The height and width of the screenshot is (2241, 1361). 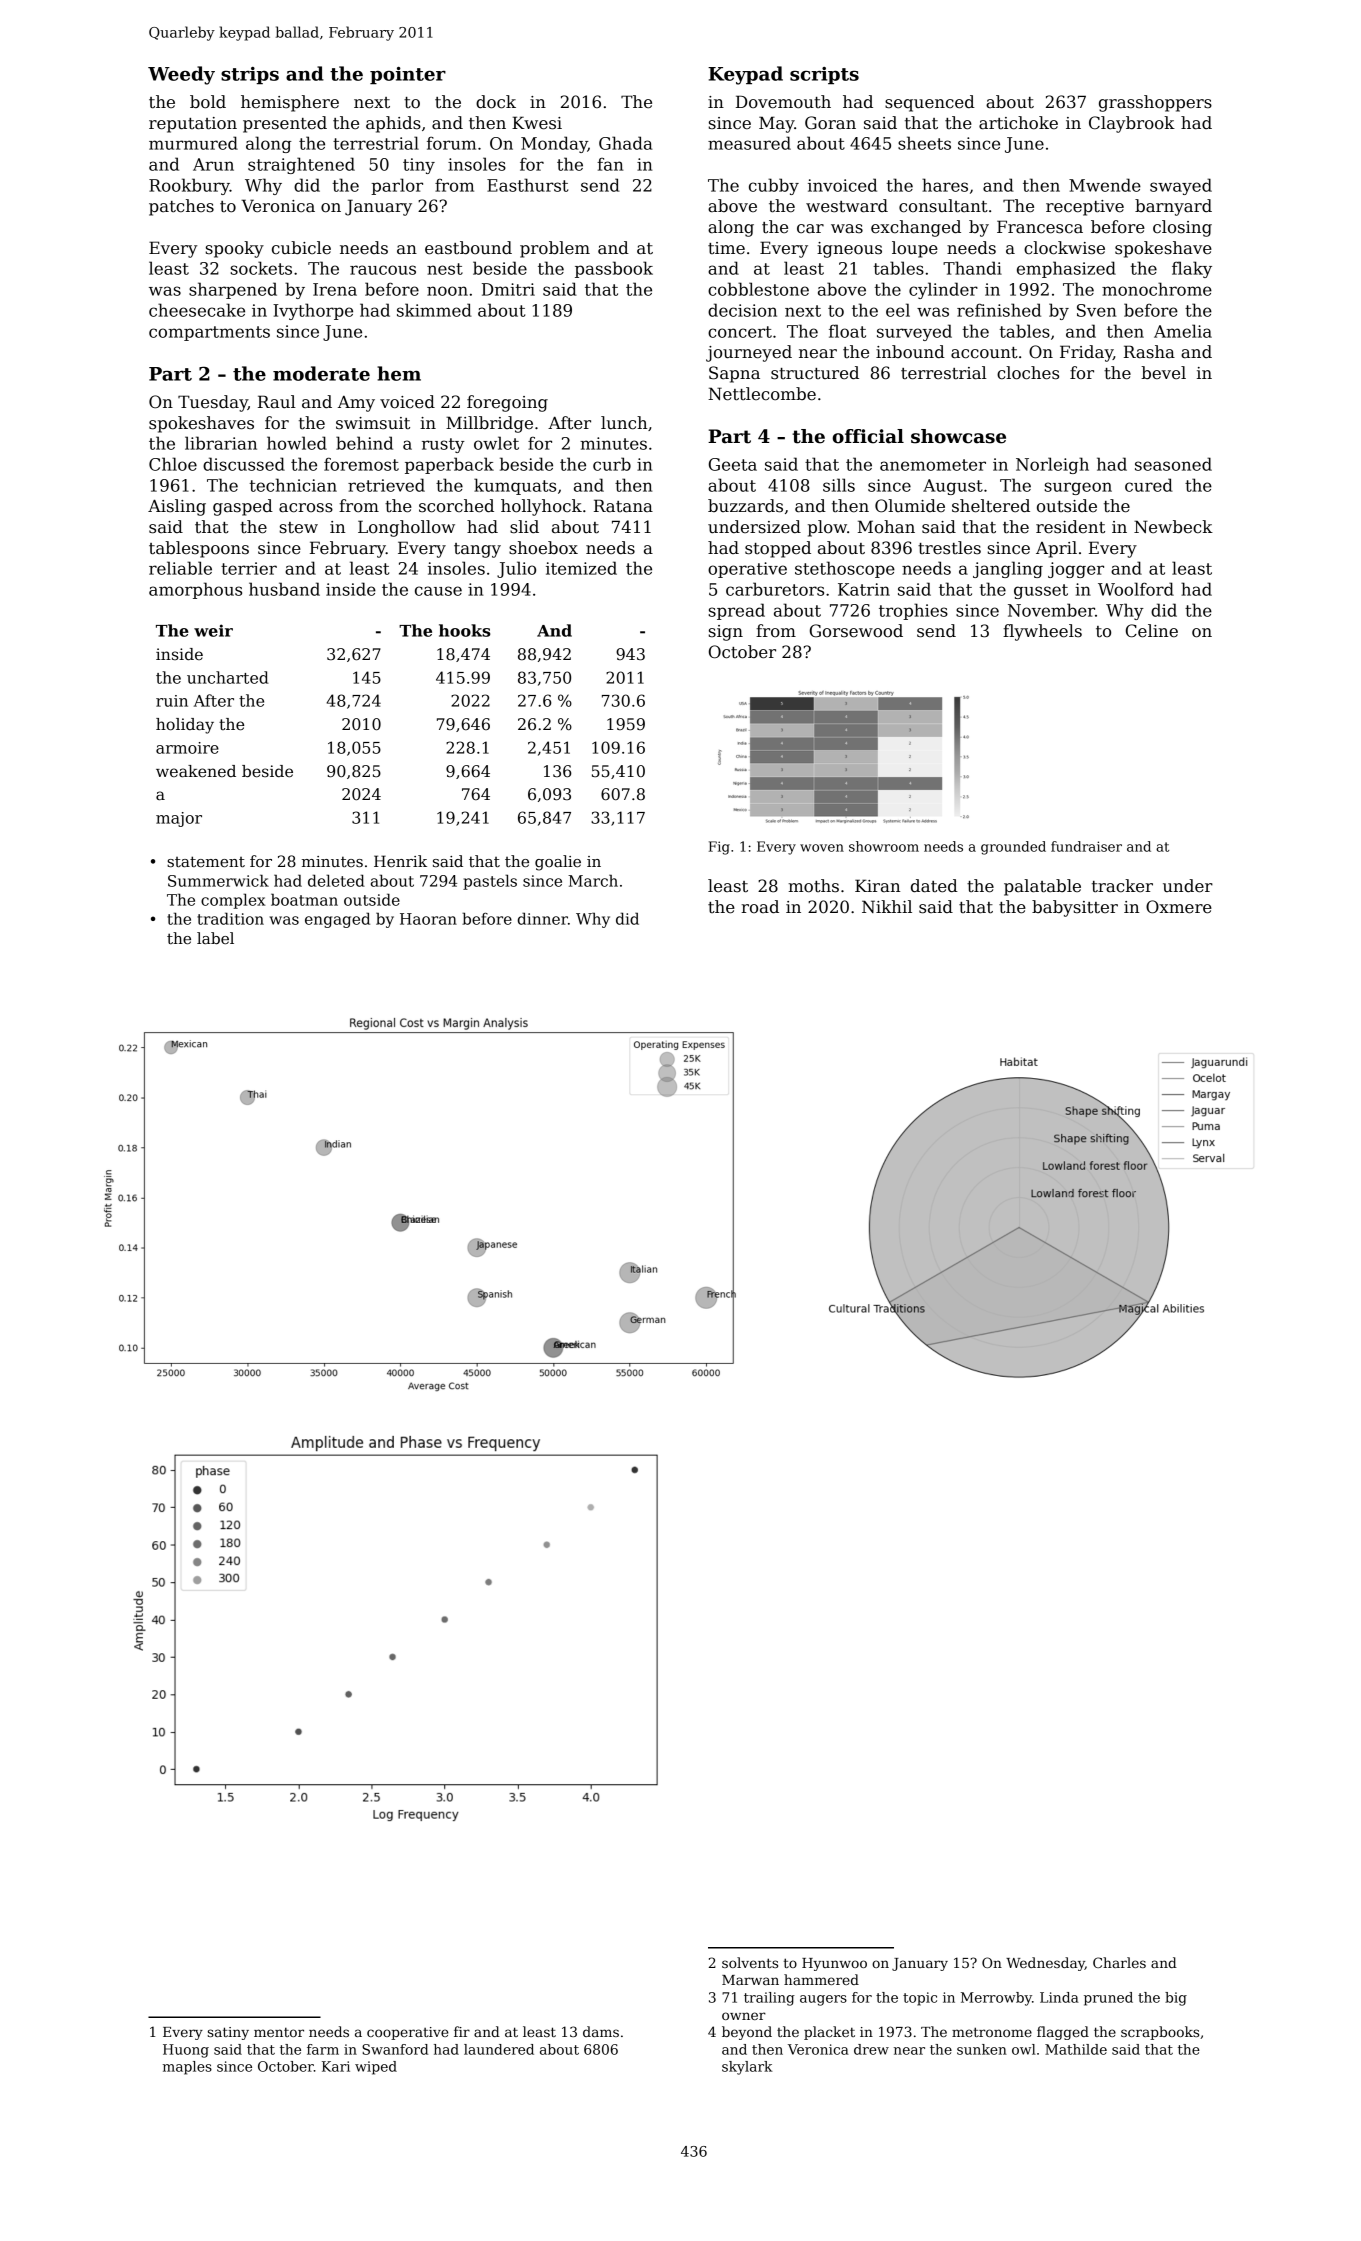 What do you see at coordinates (408, 75) in the screenshot?
I see `pointer` at bounding box center [408, 75].
